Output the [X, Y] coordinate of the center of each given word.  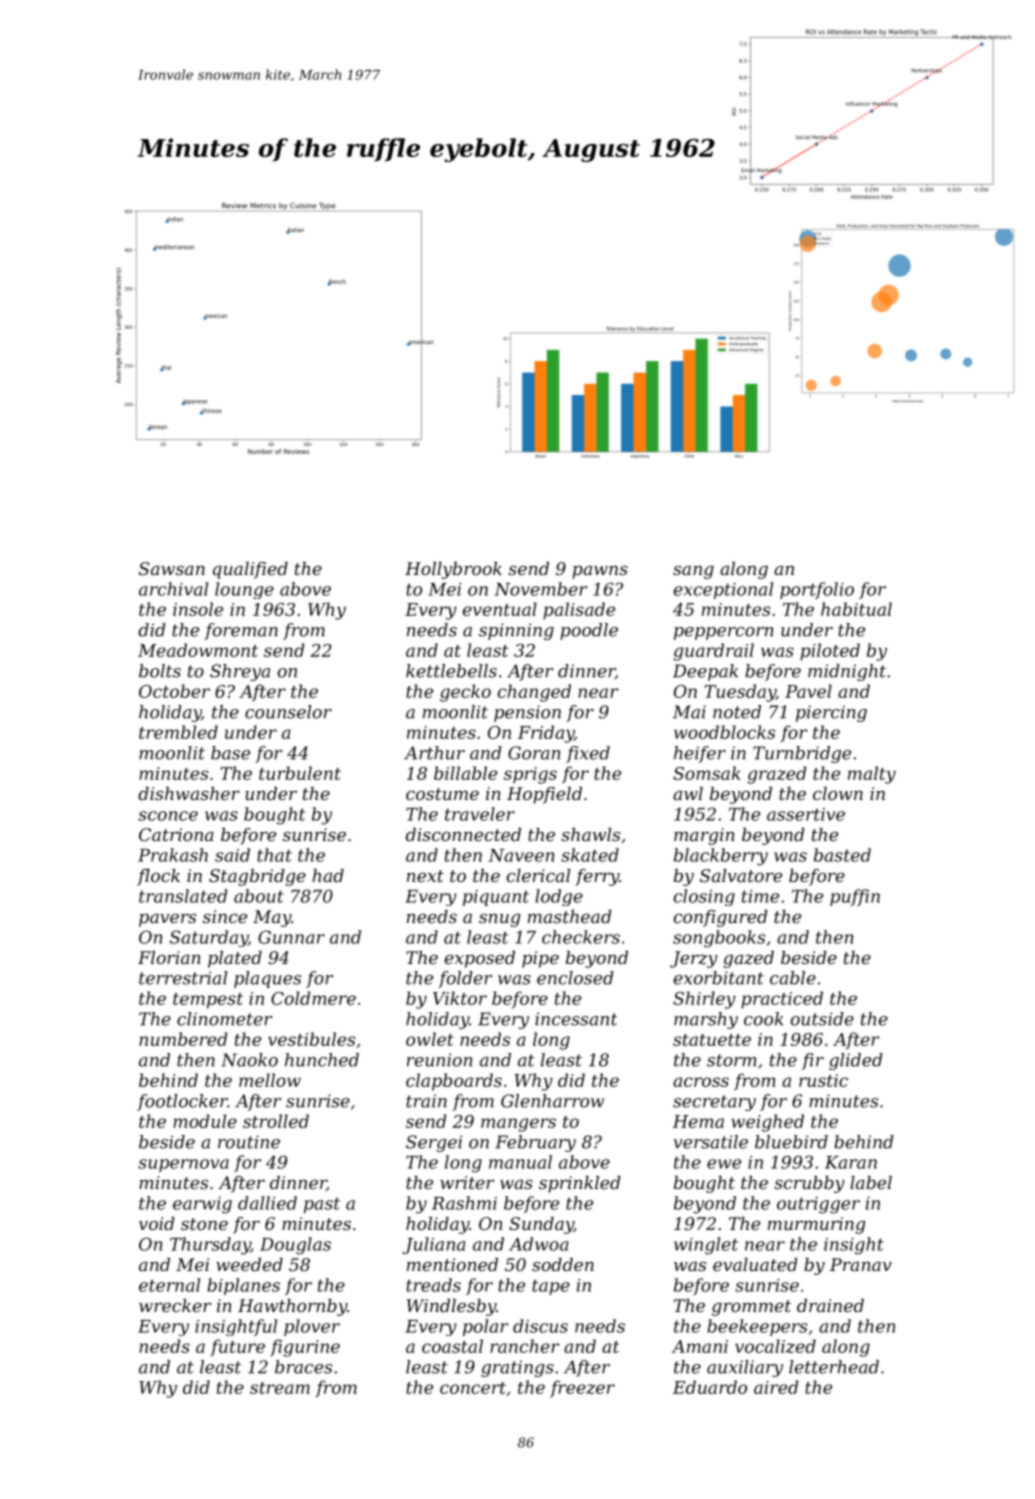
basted [842, 855]
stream [280, 1388]
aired [776, 1387]
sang [693, 572]
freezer [582, 1389]
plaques [267, 979]
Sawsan [172, 568]
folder [465, 979]
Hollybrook [453, 570]
